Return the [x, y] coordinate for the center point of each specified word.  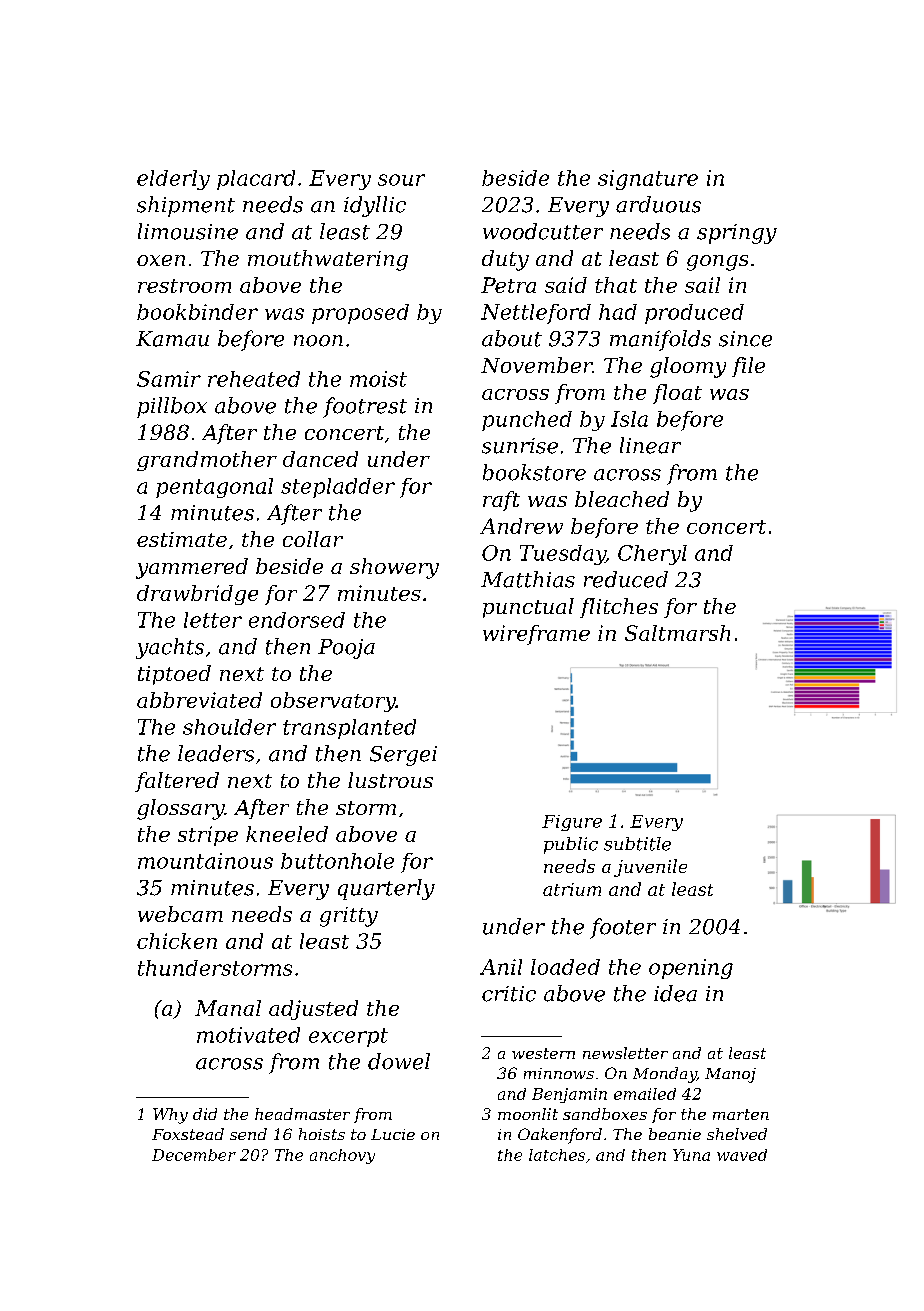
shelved [737, 1134]
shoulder [229, 727]
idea [675, 993]
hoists [322, 1134]
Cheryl [652, 555]
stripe [208, 836]
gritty [349, 917]
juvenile [650, 868]
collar [313, 539]
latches [557, 1155]
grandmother [207, 461]
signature [648, 180]
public [571, 845]
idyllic [375, 206]
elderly [173, 180]
